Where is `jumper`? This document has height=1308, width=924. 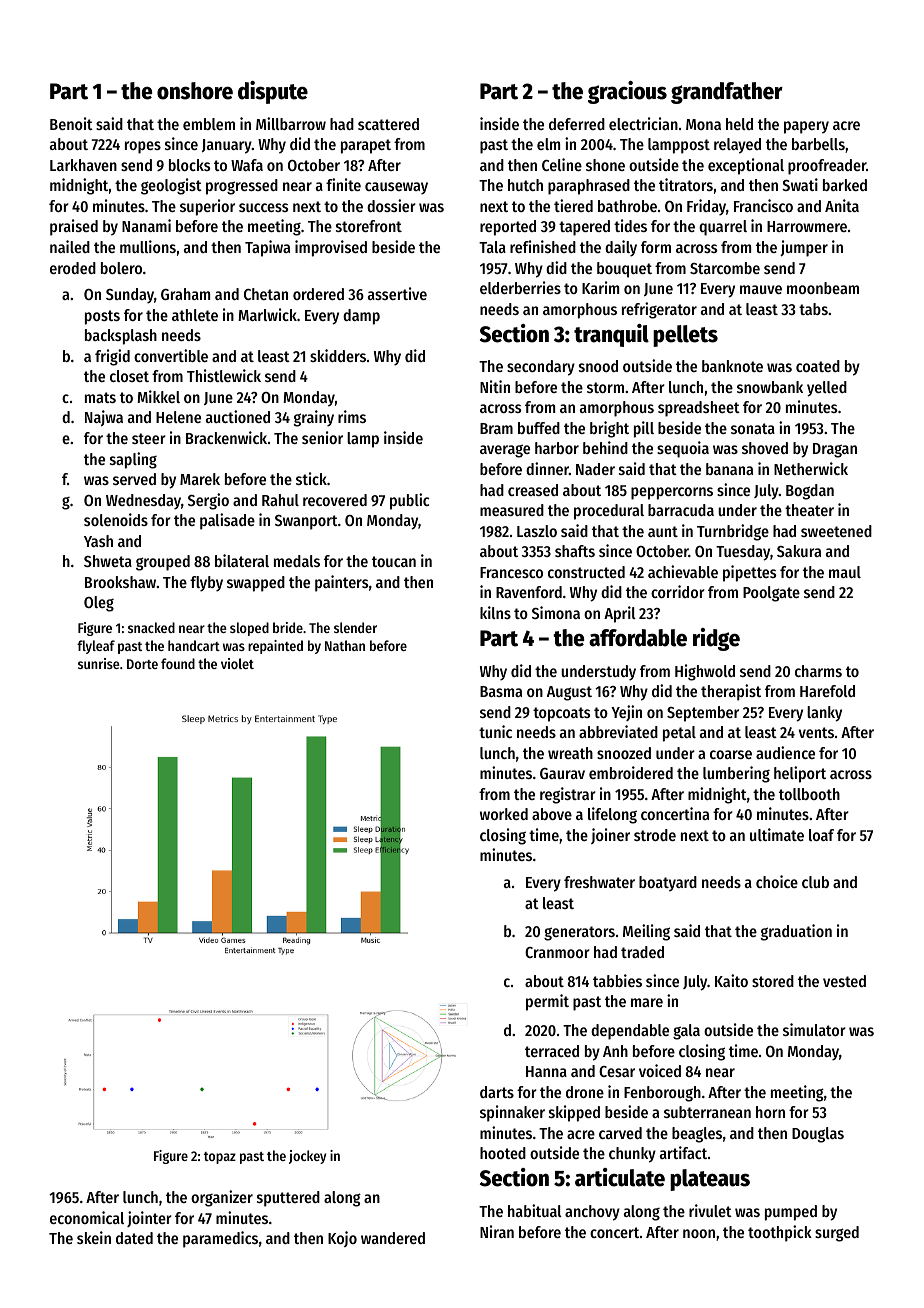
jumper is located at coordinates (804, 248).
